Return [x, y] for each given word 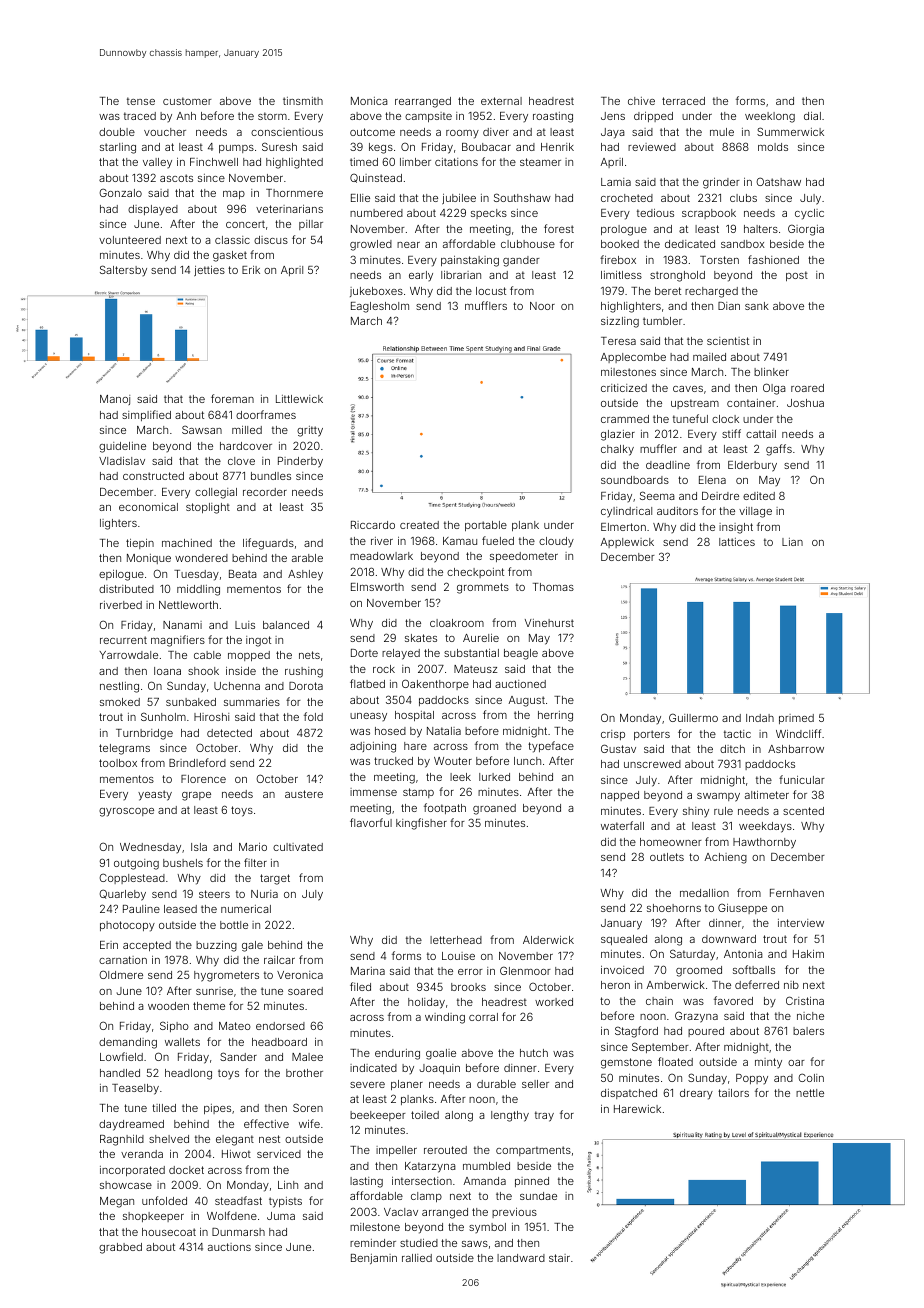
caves [688, 389]
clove [241, 461]
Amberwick [675, 985]
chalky [617, 450]
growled [371, 245]
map [234, 195]
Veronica [300, 975]
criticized [624, 388]
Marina [368, 971]
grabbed [120, 1248]
